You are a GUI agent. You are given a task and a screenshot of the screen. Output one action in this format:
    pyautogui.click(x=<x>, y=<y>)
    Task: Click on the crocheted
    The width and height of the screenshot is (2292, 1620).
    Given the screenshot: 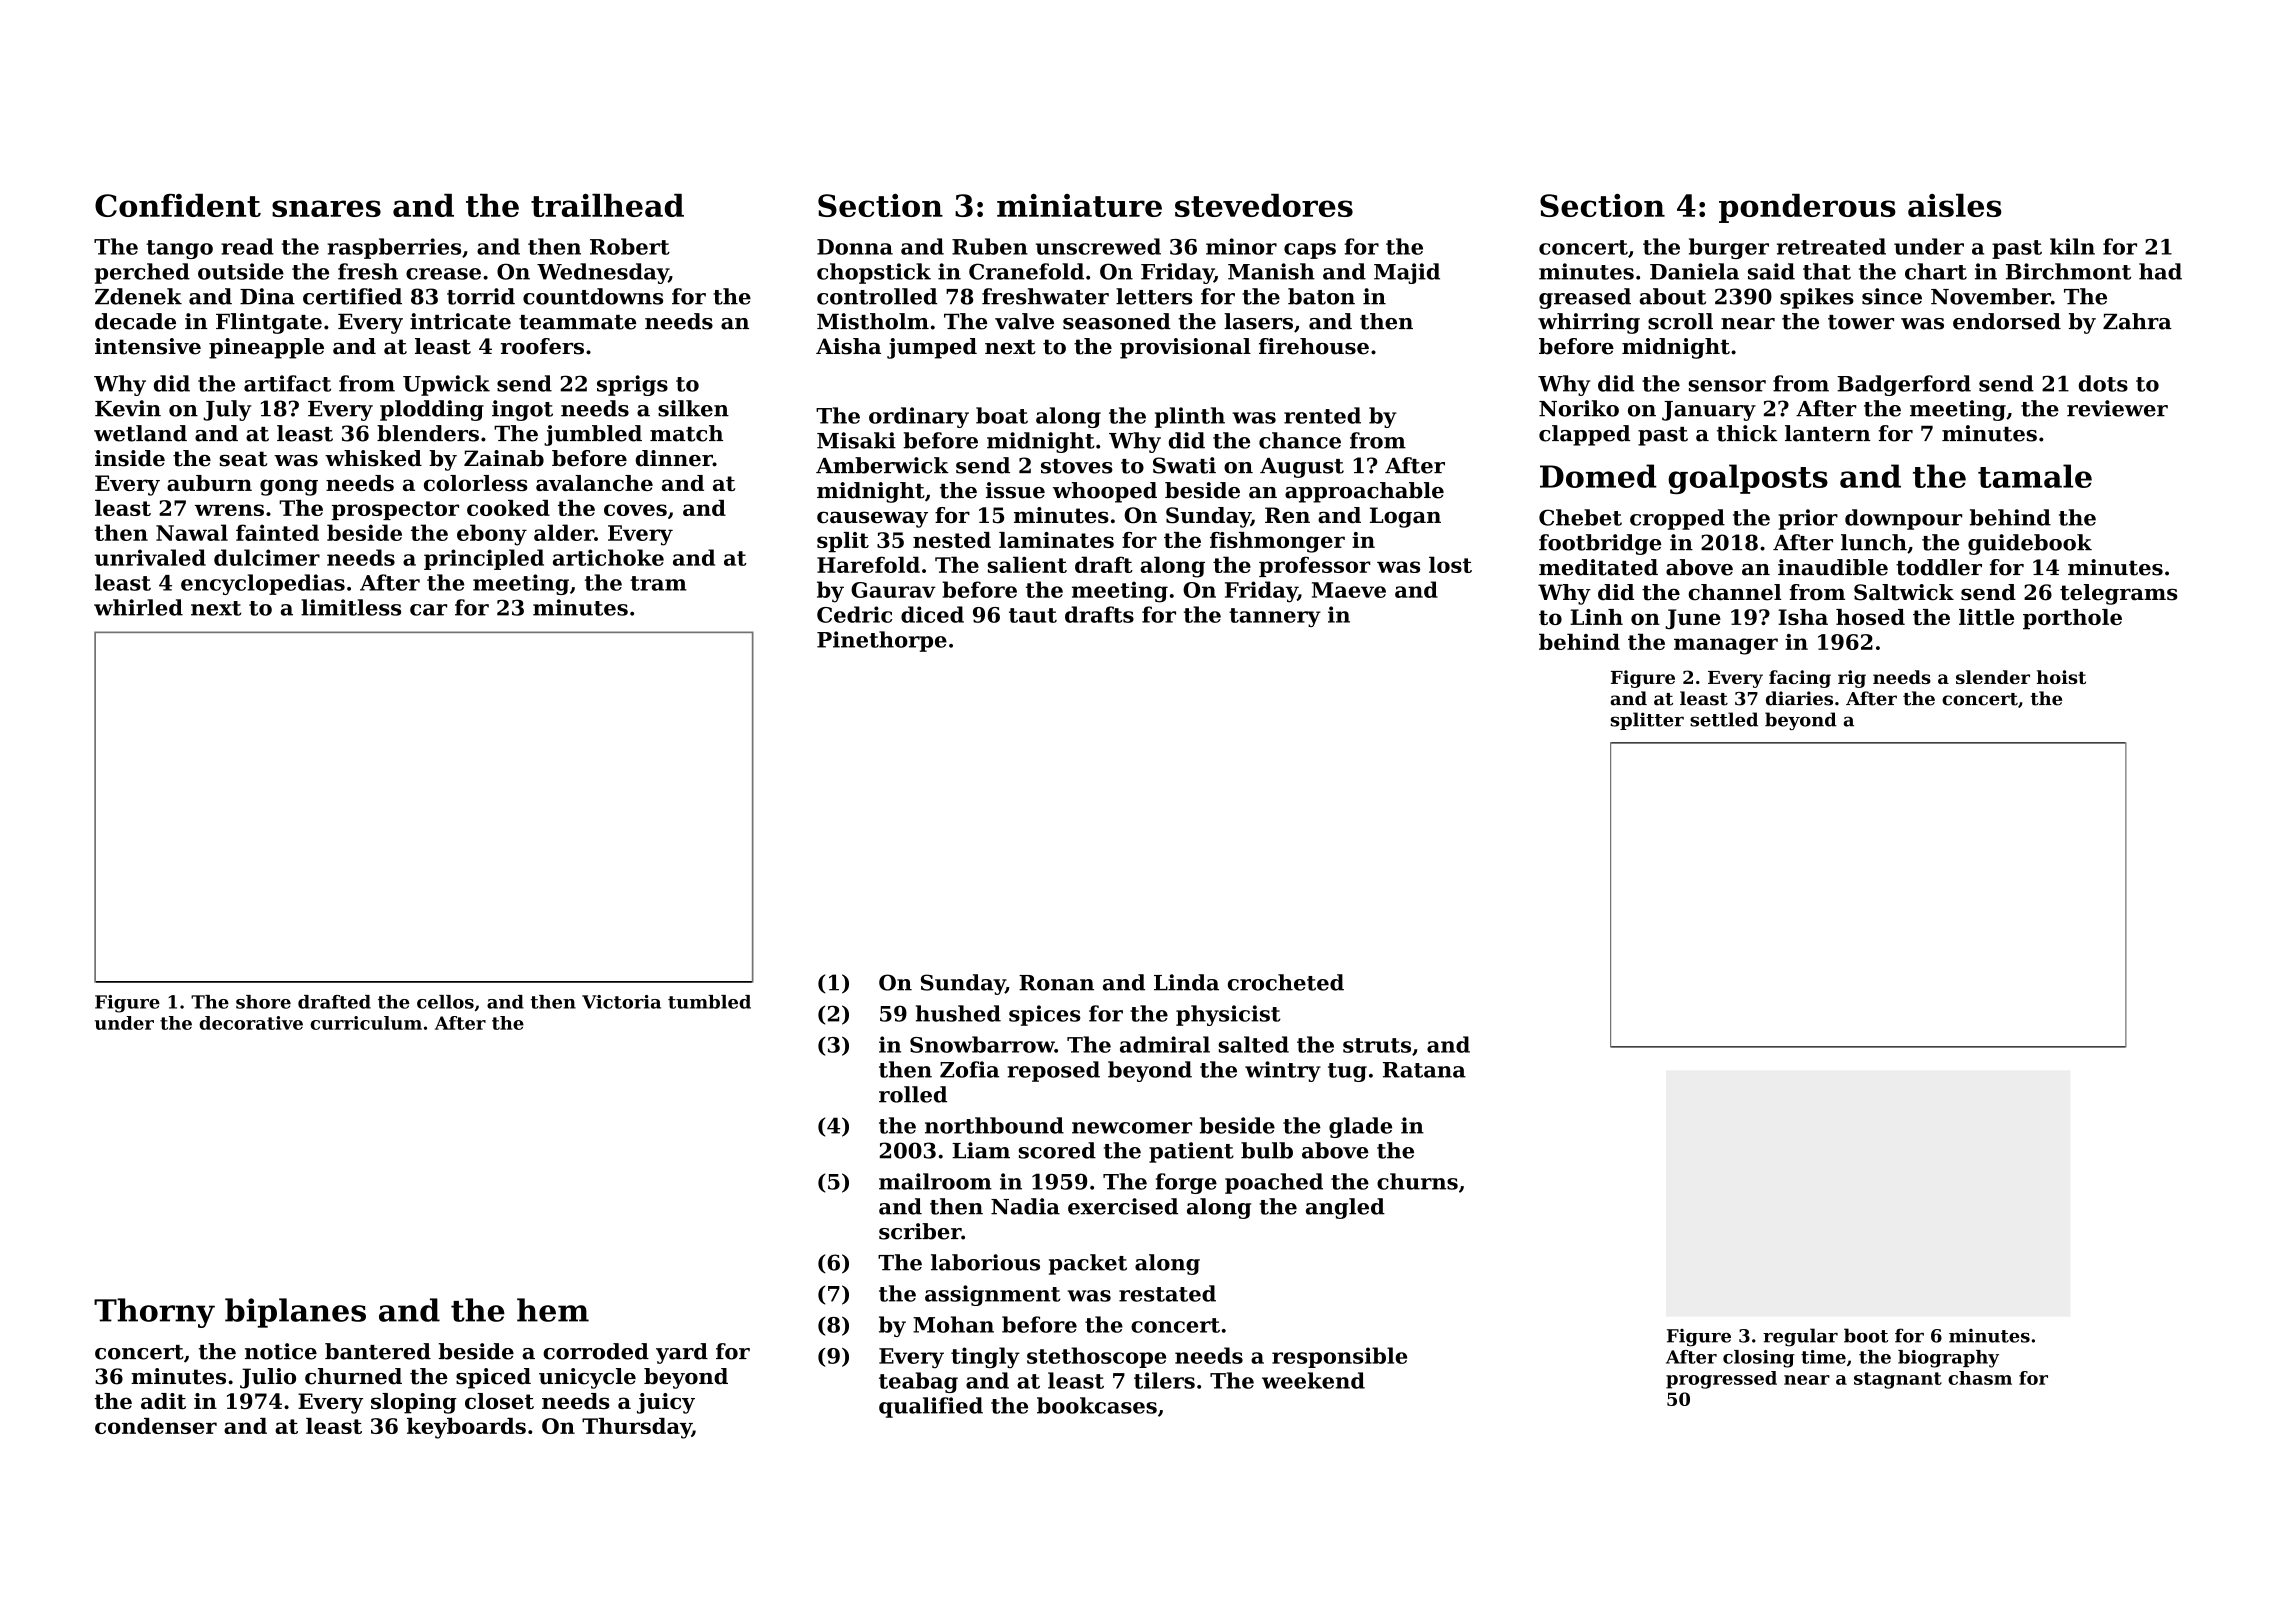 What is the action you would take?
    pyautogui.click(x=1286, y=982)
